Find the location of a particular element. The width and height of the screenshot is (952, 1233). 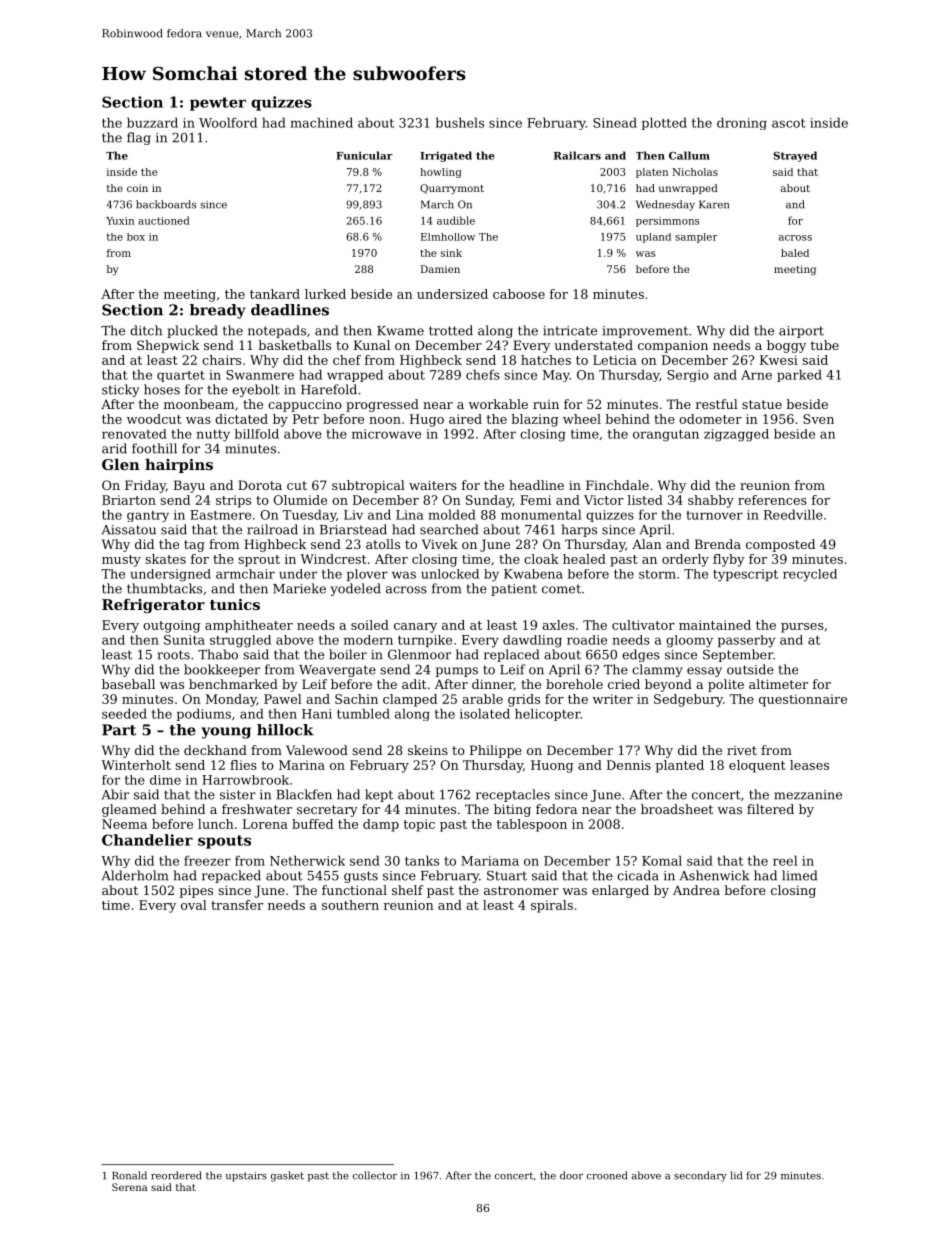

lurked is located at coordinates (325, 294).
